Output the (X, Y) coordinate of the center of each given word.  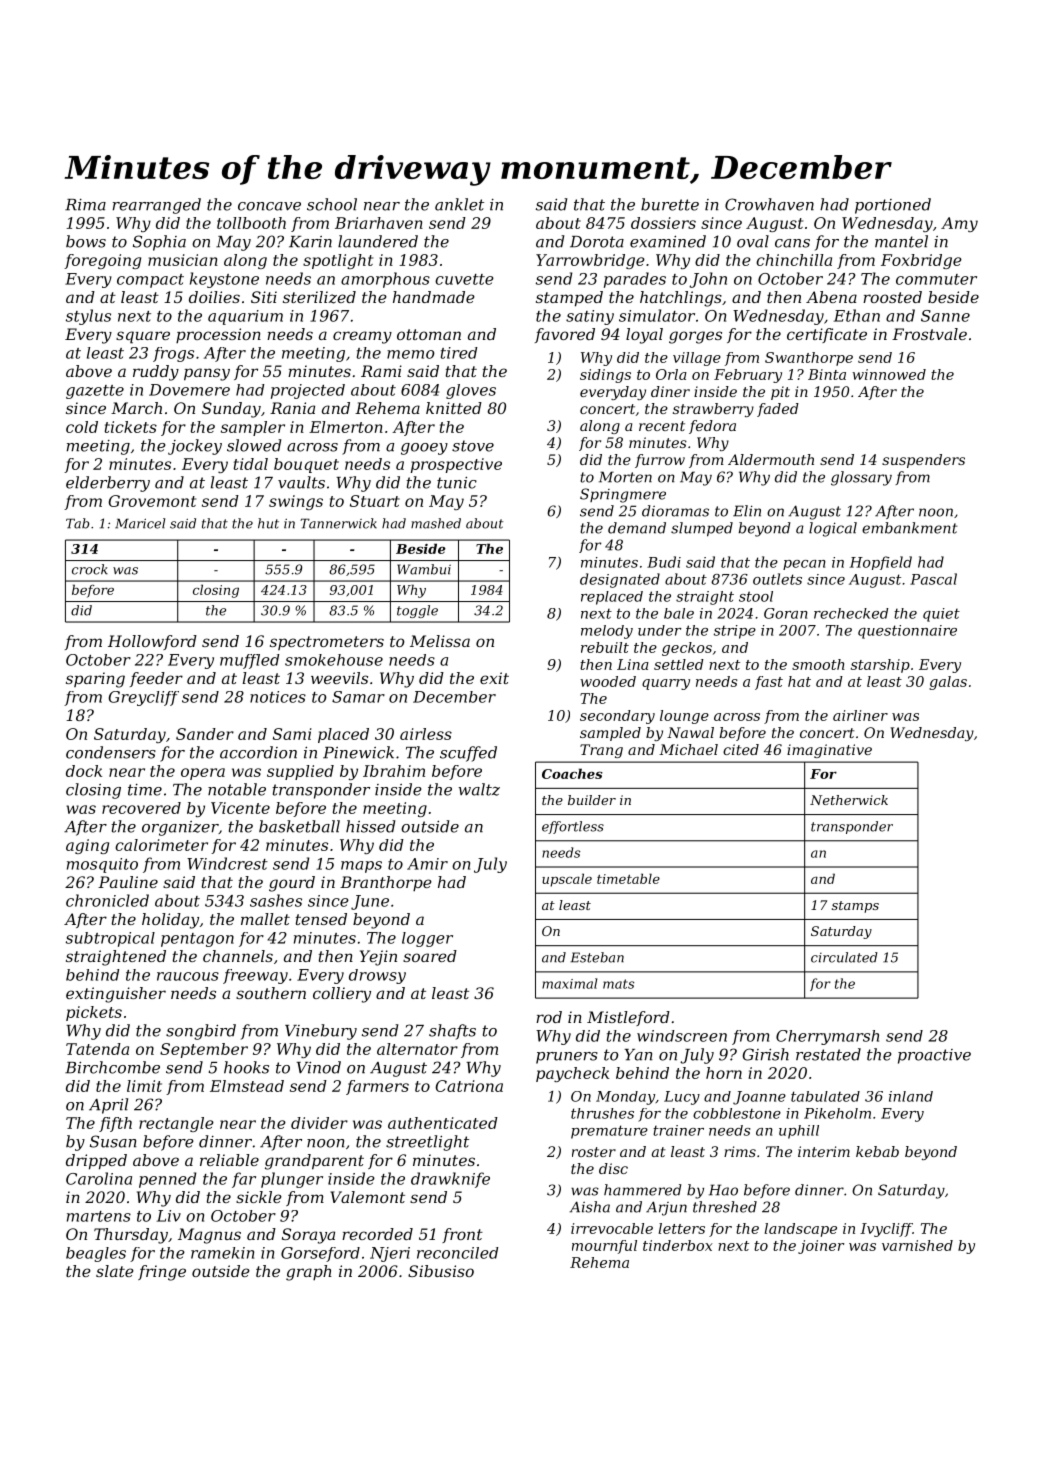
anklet (459, 204)
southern (271, 993)
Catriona (469, 1086)
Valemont (367, 1197)
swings (296, 502)
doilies (214, 297)
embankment (909, 528)
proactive (934, 1056)
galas (948, 683)
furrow (660, 461)
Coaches (572, 773)
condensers (111, 752)
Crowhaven (769, 204)
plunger (292, 1180)
